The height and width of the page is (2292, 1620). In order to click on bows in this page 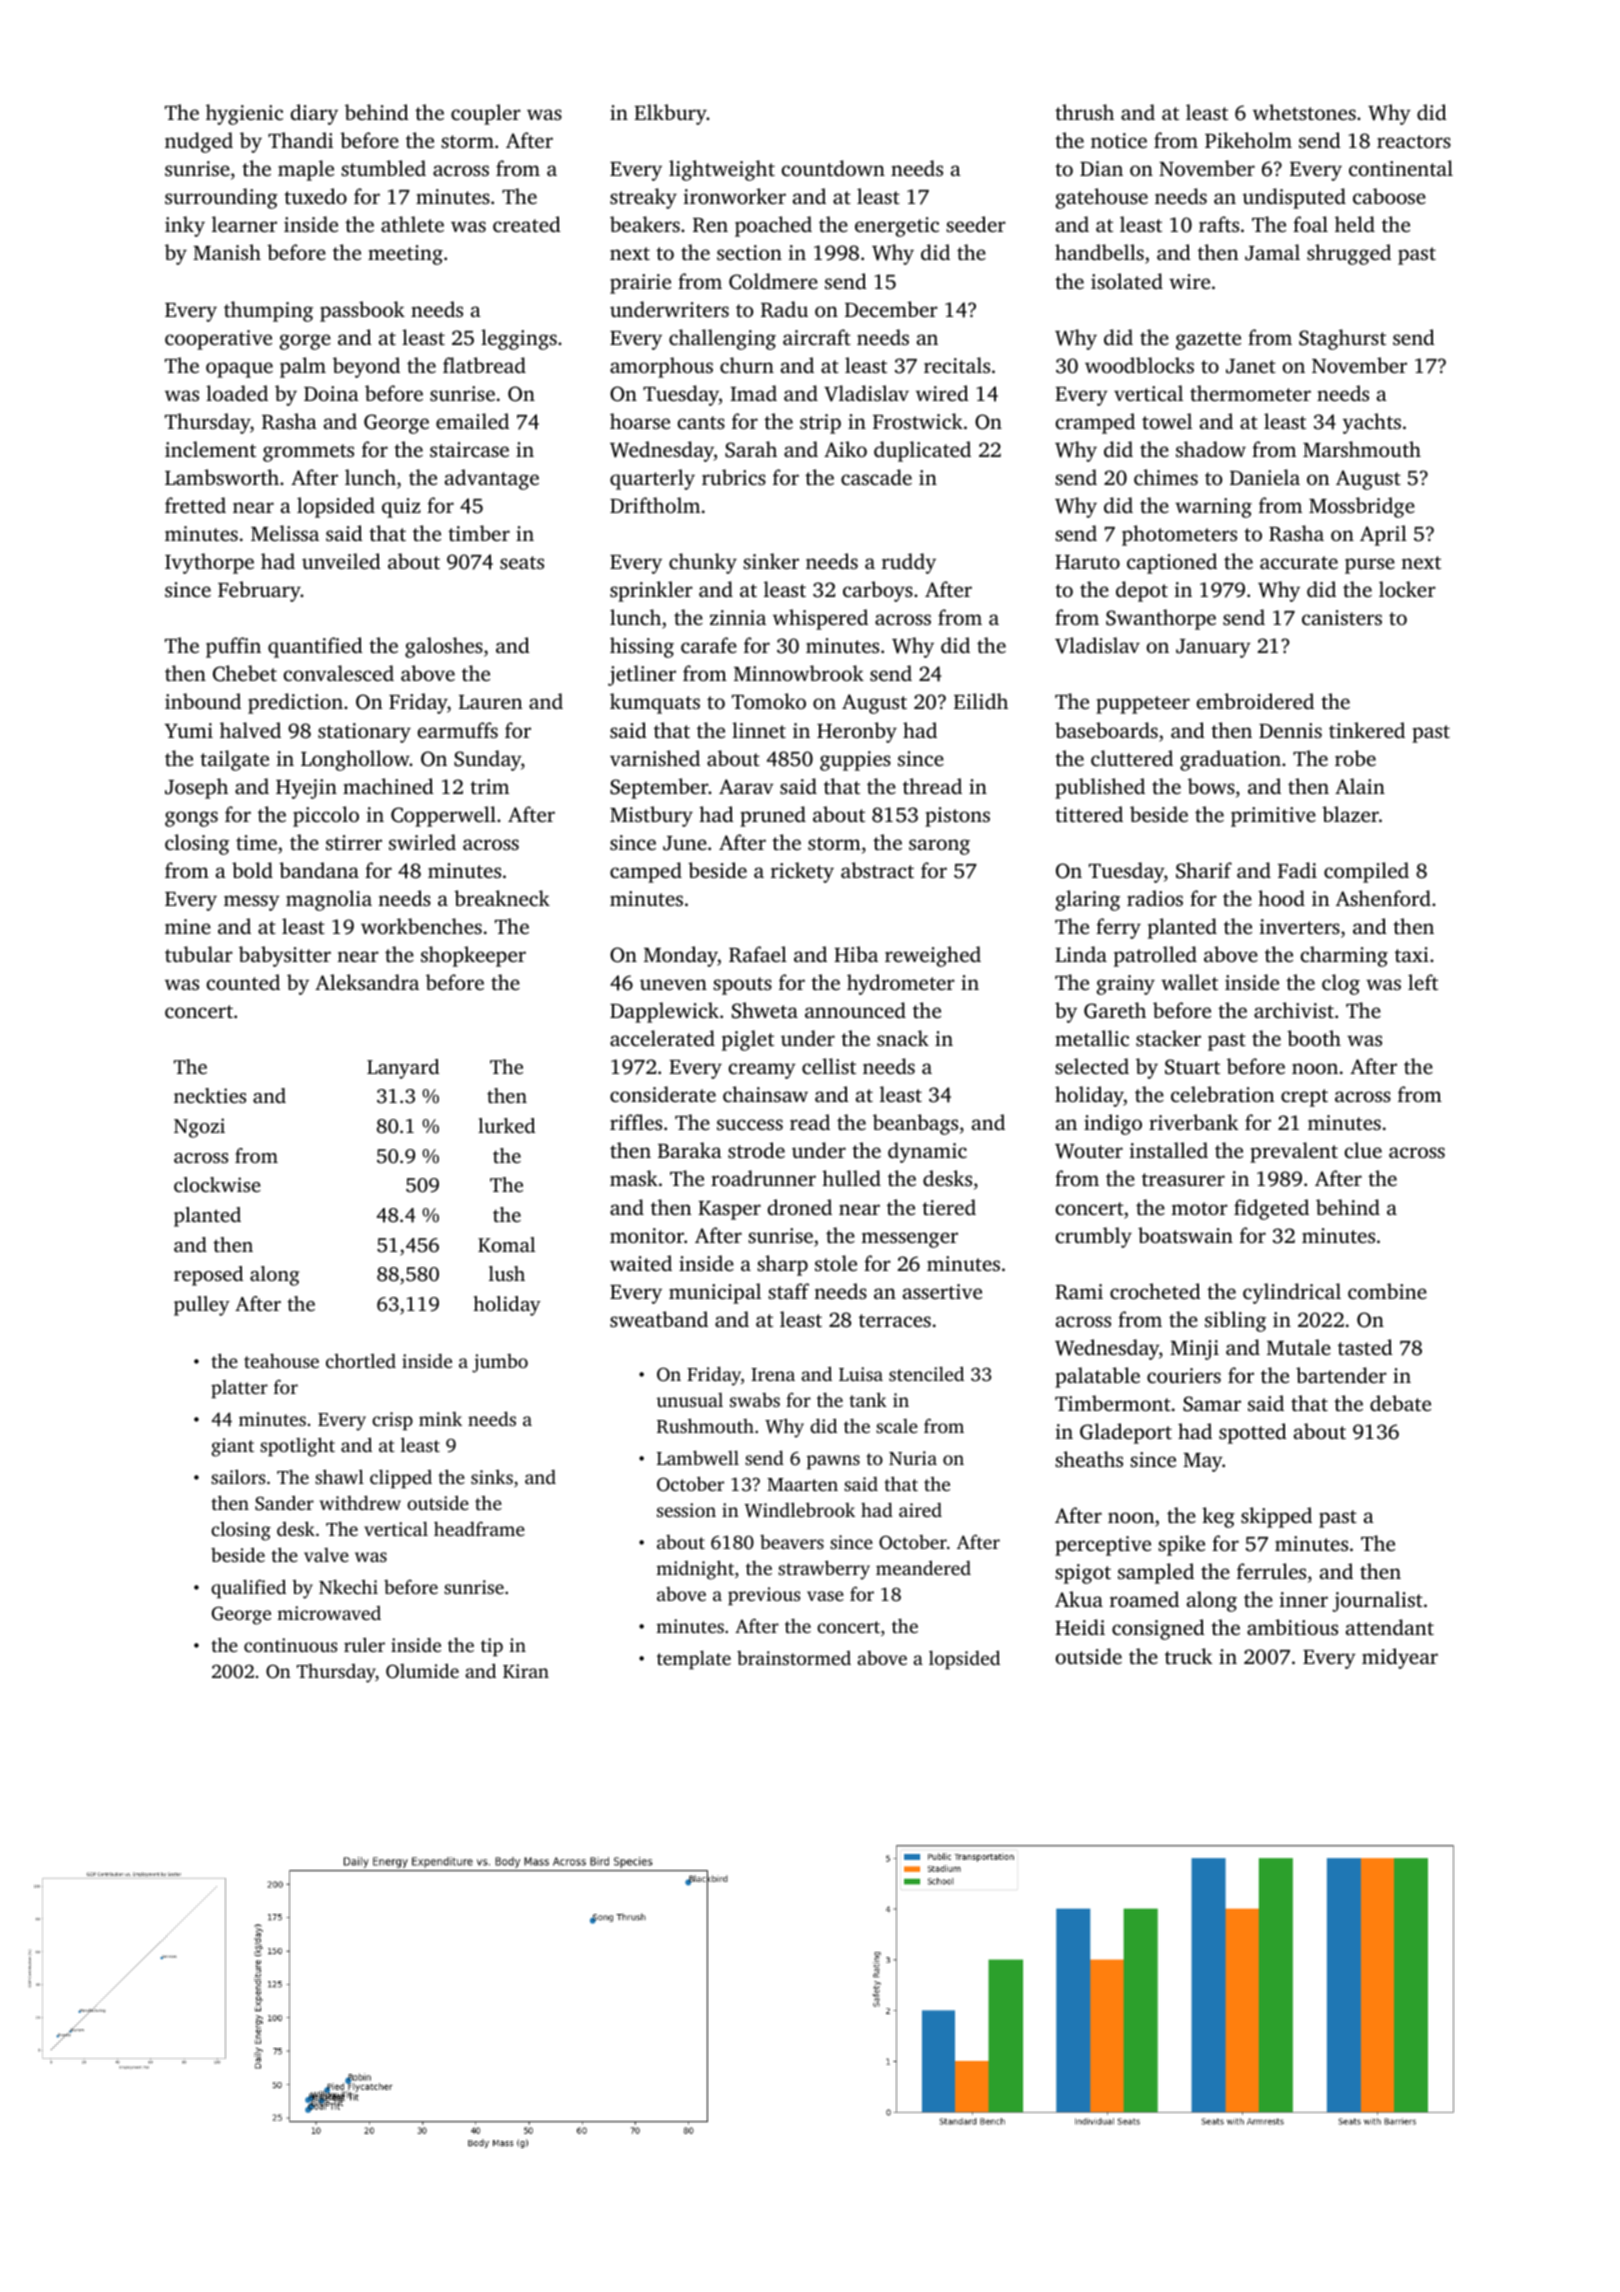, I will do `click(1211, 786)`.
